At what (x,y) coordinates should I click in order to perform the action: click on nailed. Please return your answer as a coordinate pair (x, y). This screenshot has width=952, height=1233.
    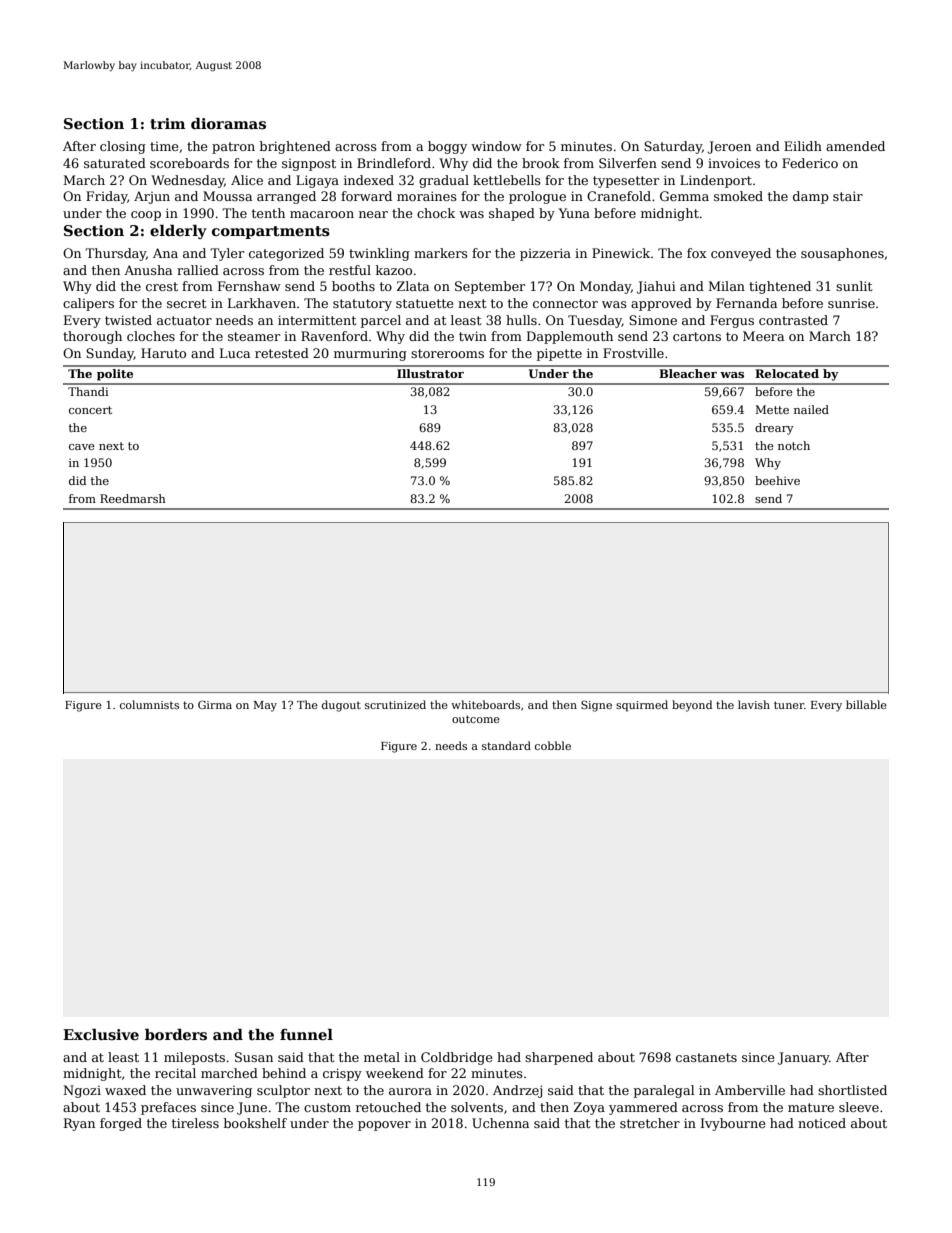
    Looking at the image, I should click on (811, 409).
